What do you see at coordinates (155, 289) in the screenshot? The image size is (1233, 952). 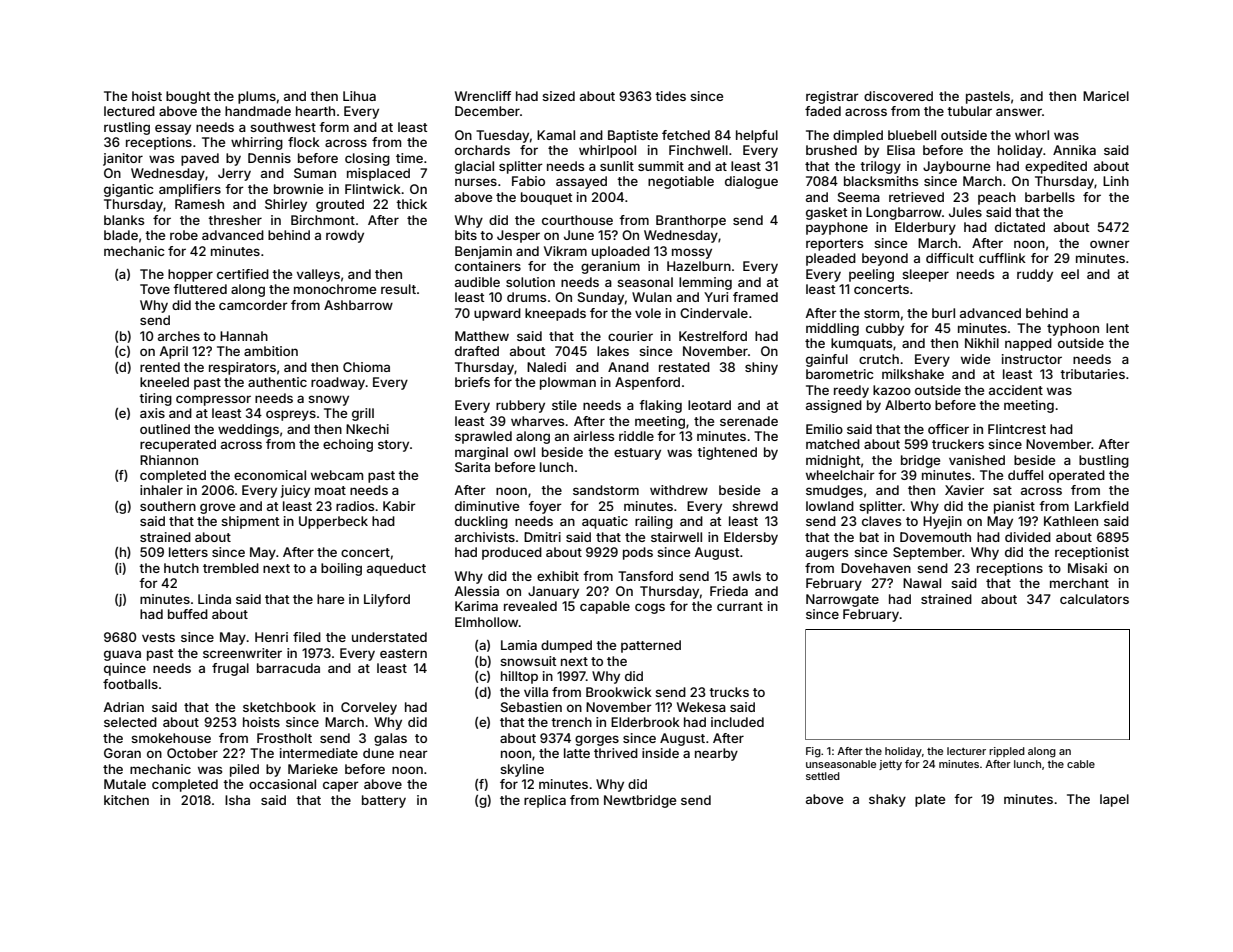 I see `Tove` at bounding box center [155, 289].
